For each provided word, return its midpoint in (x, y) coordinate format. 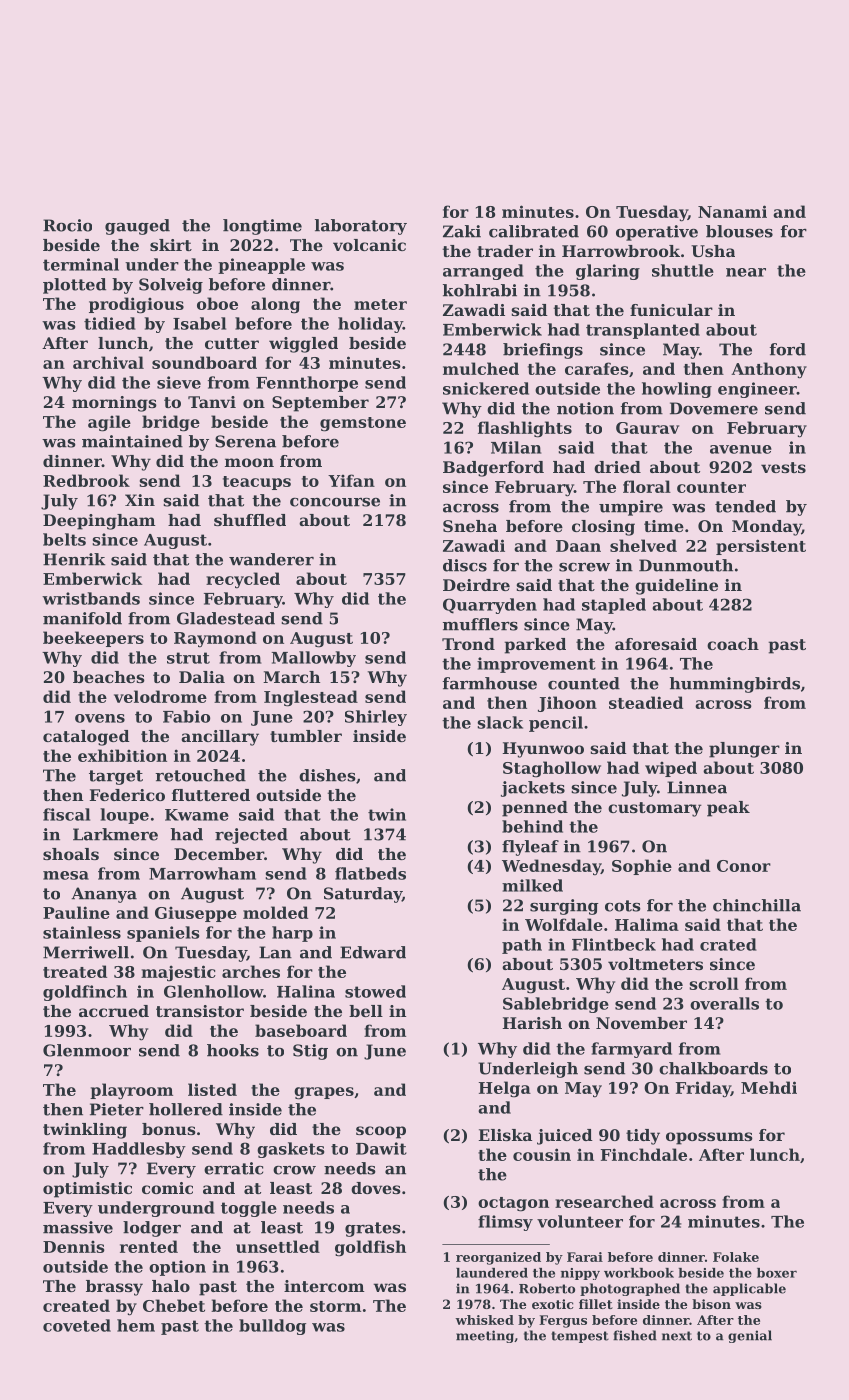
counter (711, 487)
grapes (324, 1093)
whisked (484, 1320)
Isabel (199, 323)
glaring (608, 272)
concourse (335, 502)
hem (136, 1325)
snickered (486, 388)
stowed (375, 991)
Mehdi (769, 1087)
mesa (66, 875)
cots (623, 906)
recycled (243, 580)
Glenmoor (87, 1050)
